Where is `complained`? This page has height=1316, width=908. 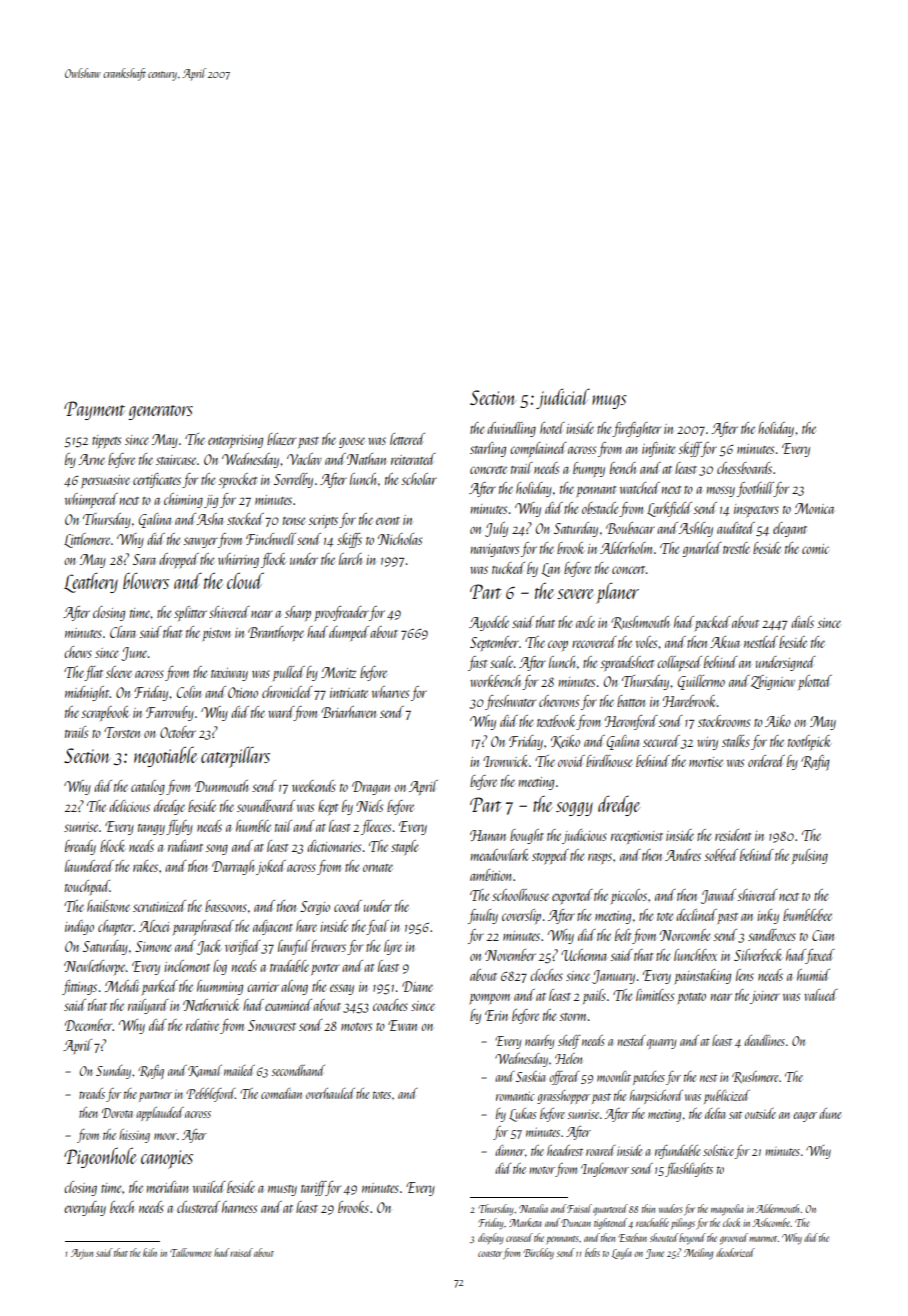 complained is located at coordinates (538, 449).
